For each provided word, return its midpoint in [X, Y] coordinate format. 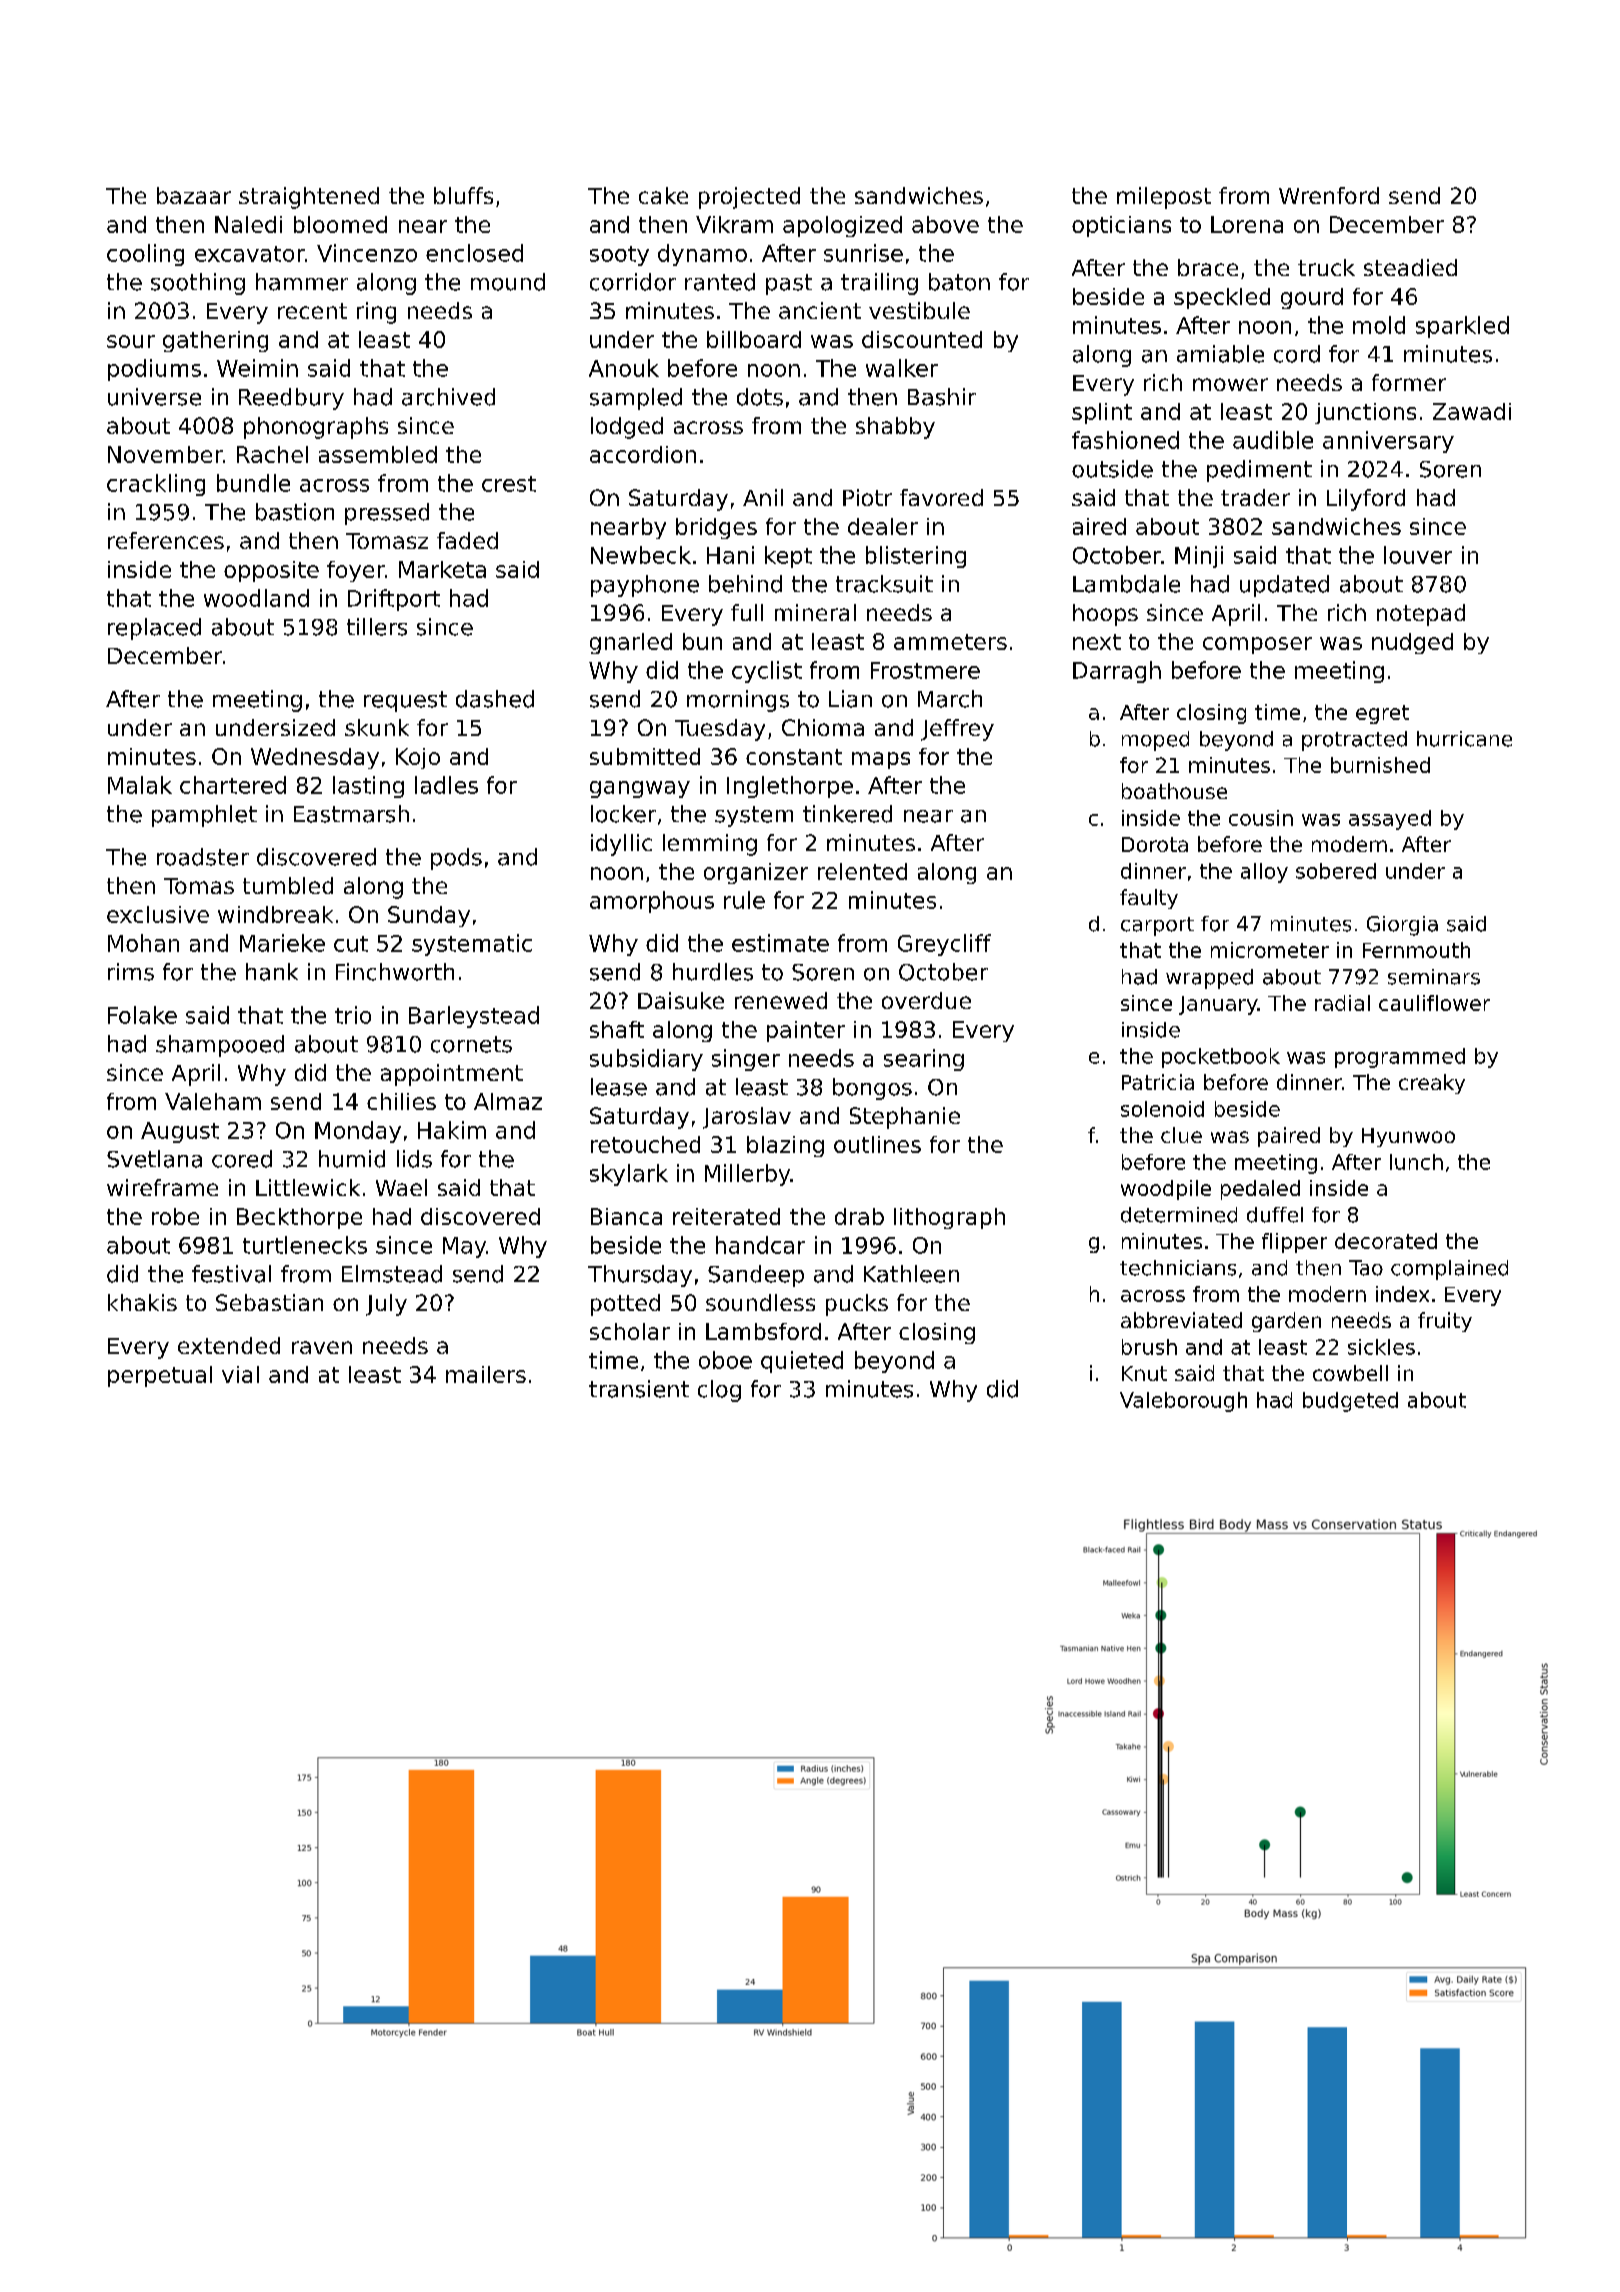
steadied [1410, 267]
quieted [802, 1362]
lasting [368, 787]
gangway [640, 789]
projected [749, 198]
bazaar [194, 195]
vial [240, 1374]
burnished [1380, 765]
